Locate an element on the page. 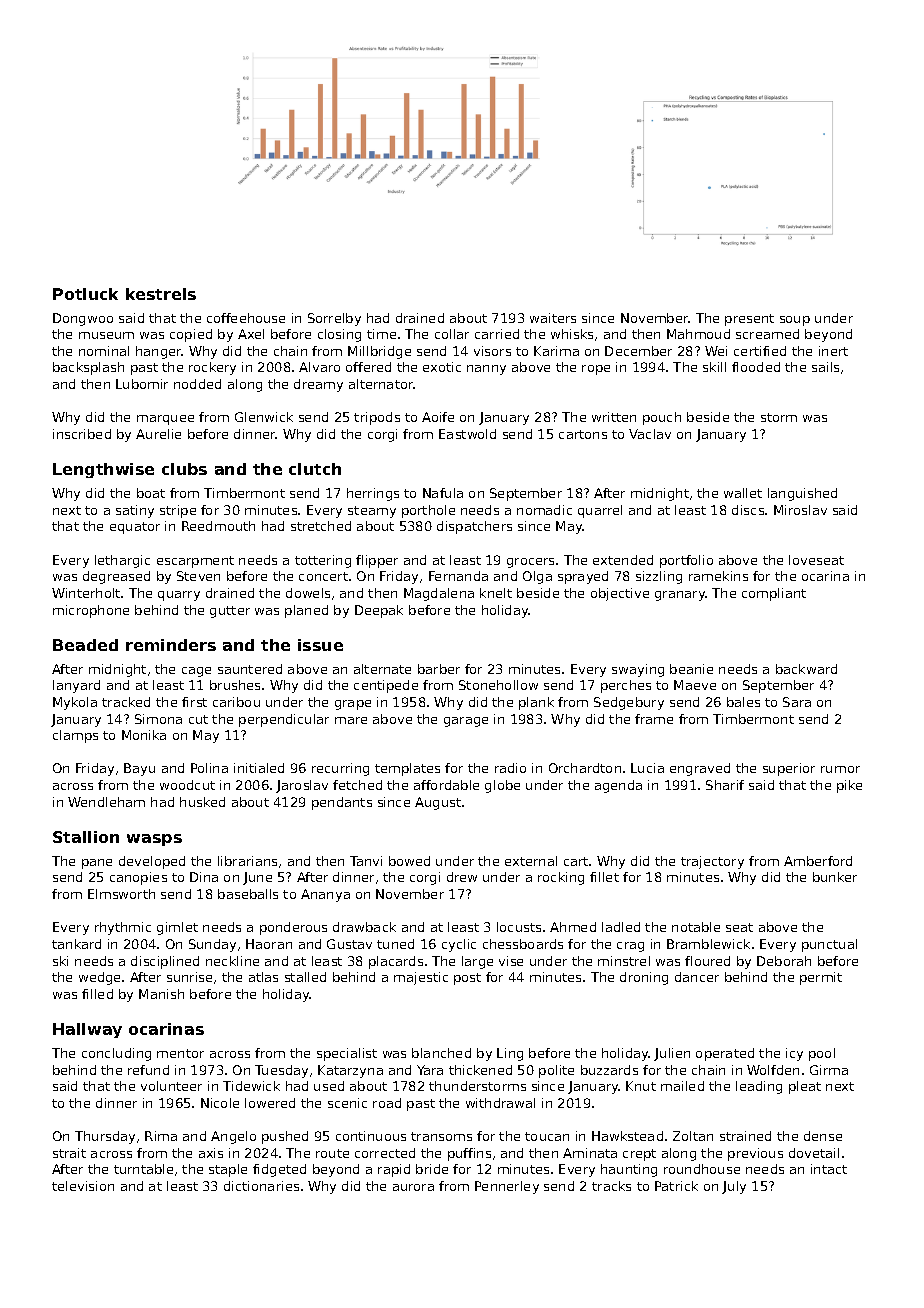 The width and height of the image is (924, 1308). Winterholt is located at coordinates (86, 593).
